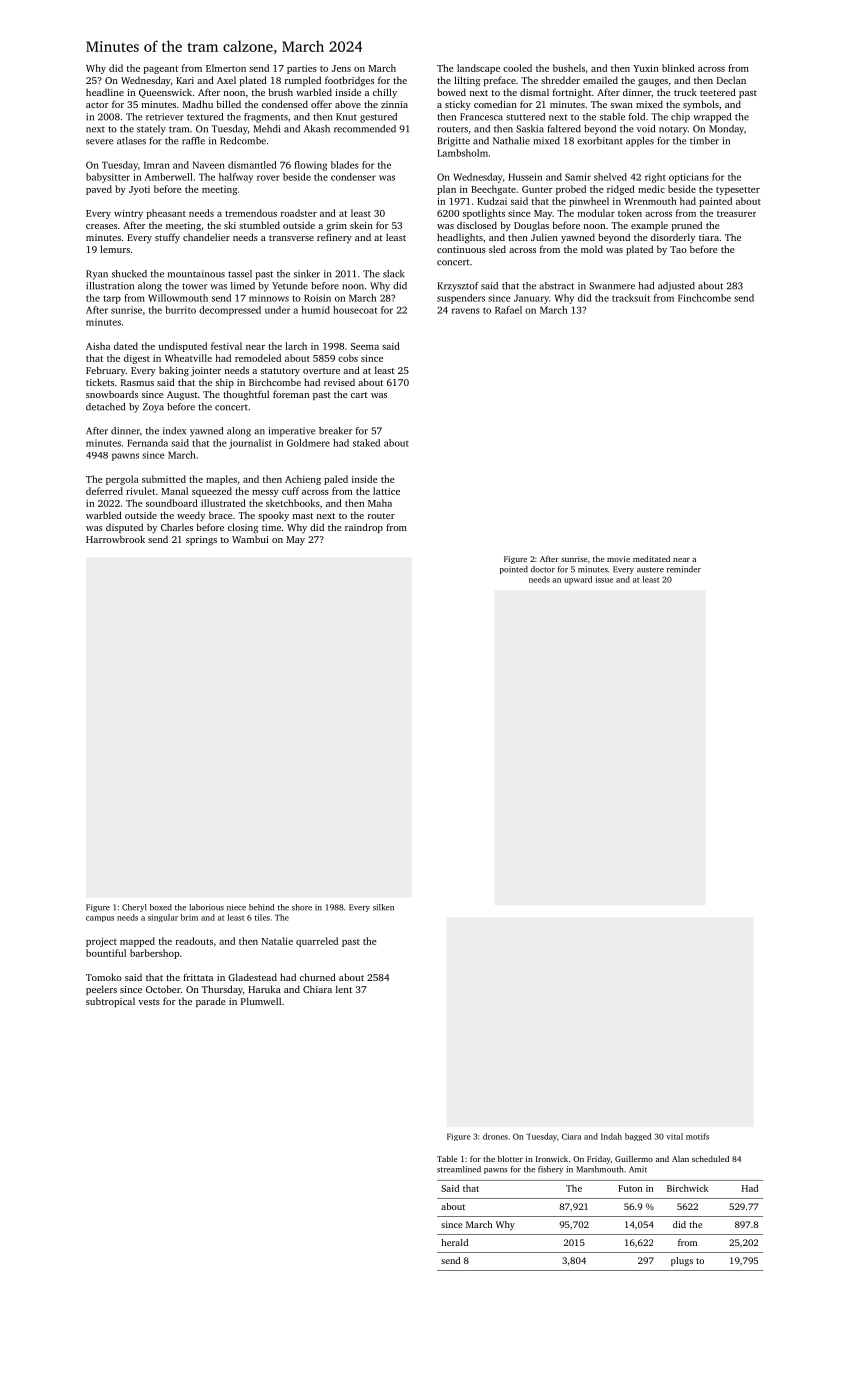 The width and height of the document is (849, 1400). I want to click on Indah, so click(611, 1136).
